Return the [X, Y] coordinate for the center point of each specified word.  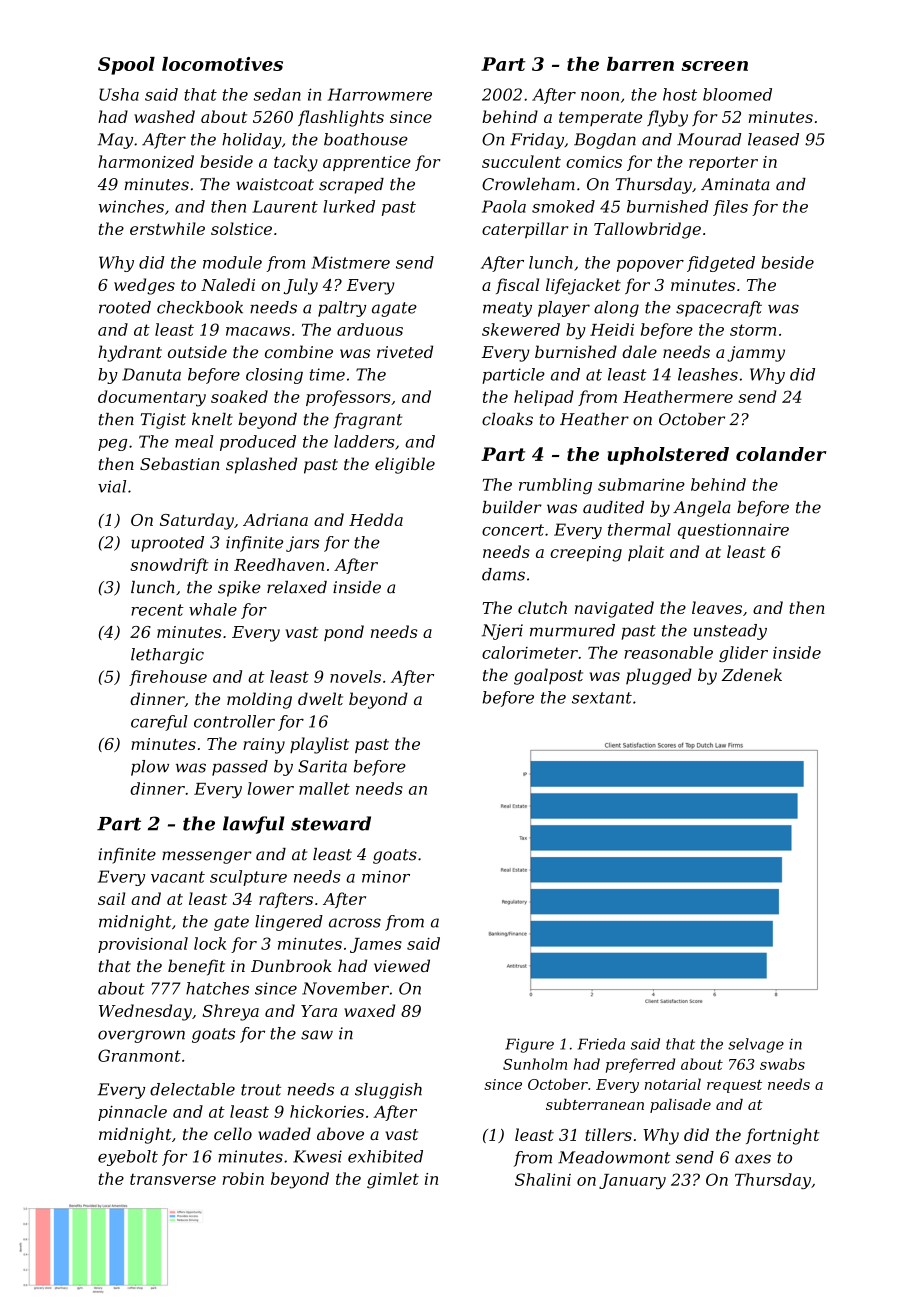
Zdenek [751, 674]
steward [331, 823]
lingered [289, 923]
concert [513, 530]
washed [164, 116]
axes [753, 1159]
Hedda [376, 519]
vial [112, 486]
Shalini [543, 1179]
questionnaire [733, 531]
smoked [563, 206]
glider [743, 654]
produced [258, 443]
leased [773, 139]
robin [243, 1178]
